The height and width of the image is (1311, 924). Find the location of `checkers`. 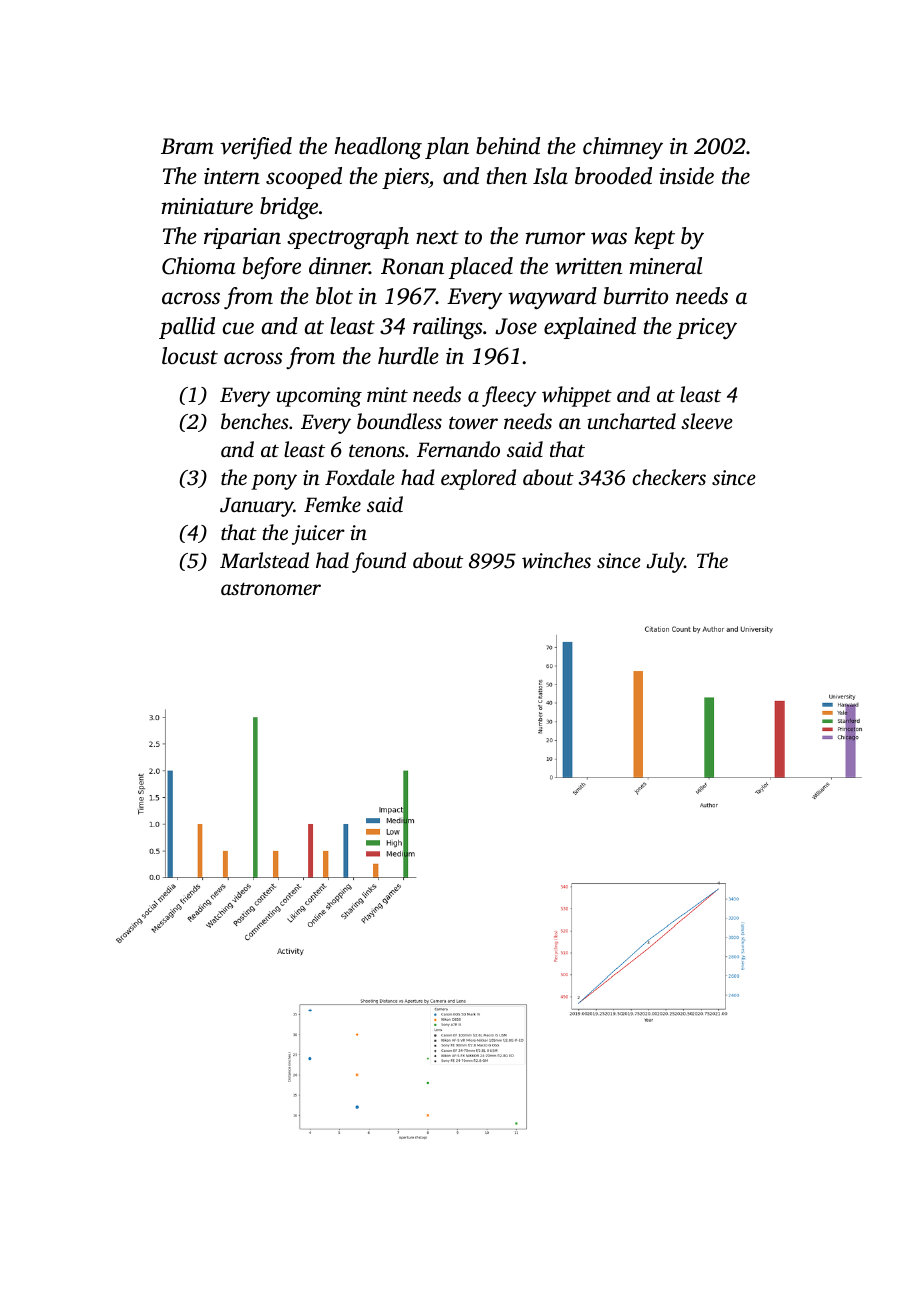

checkers is located at coordinates (669, 477).
